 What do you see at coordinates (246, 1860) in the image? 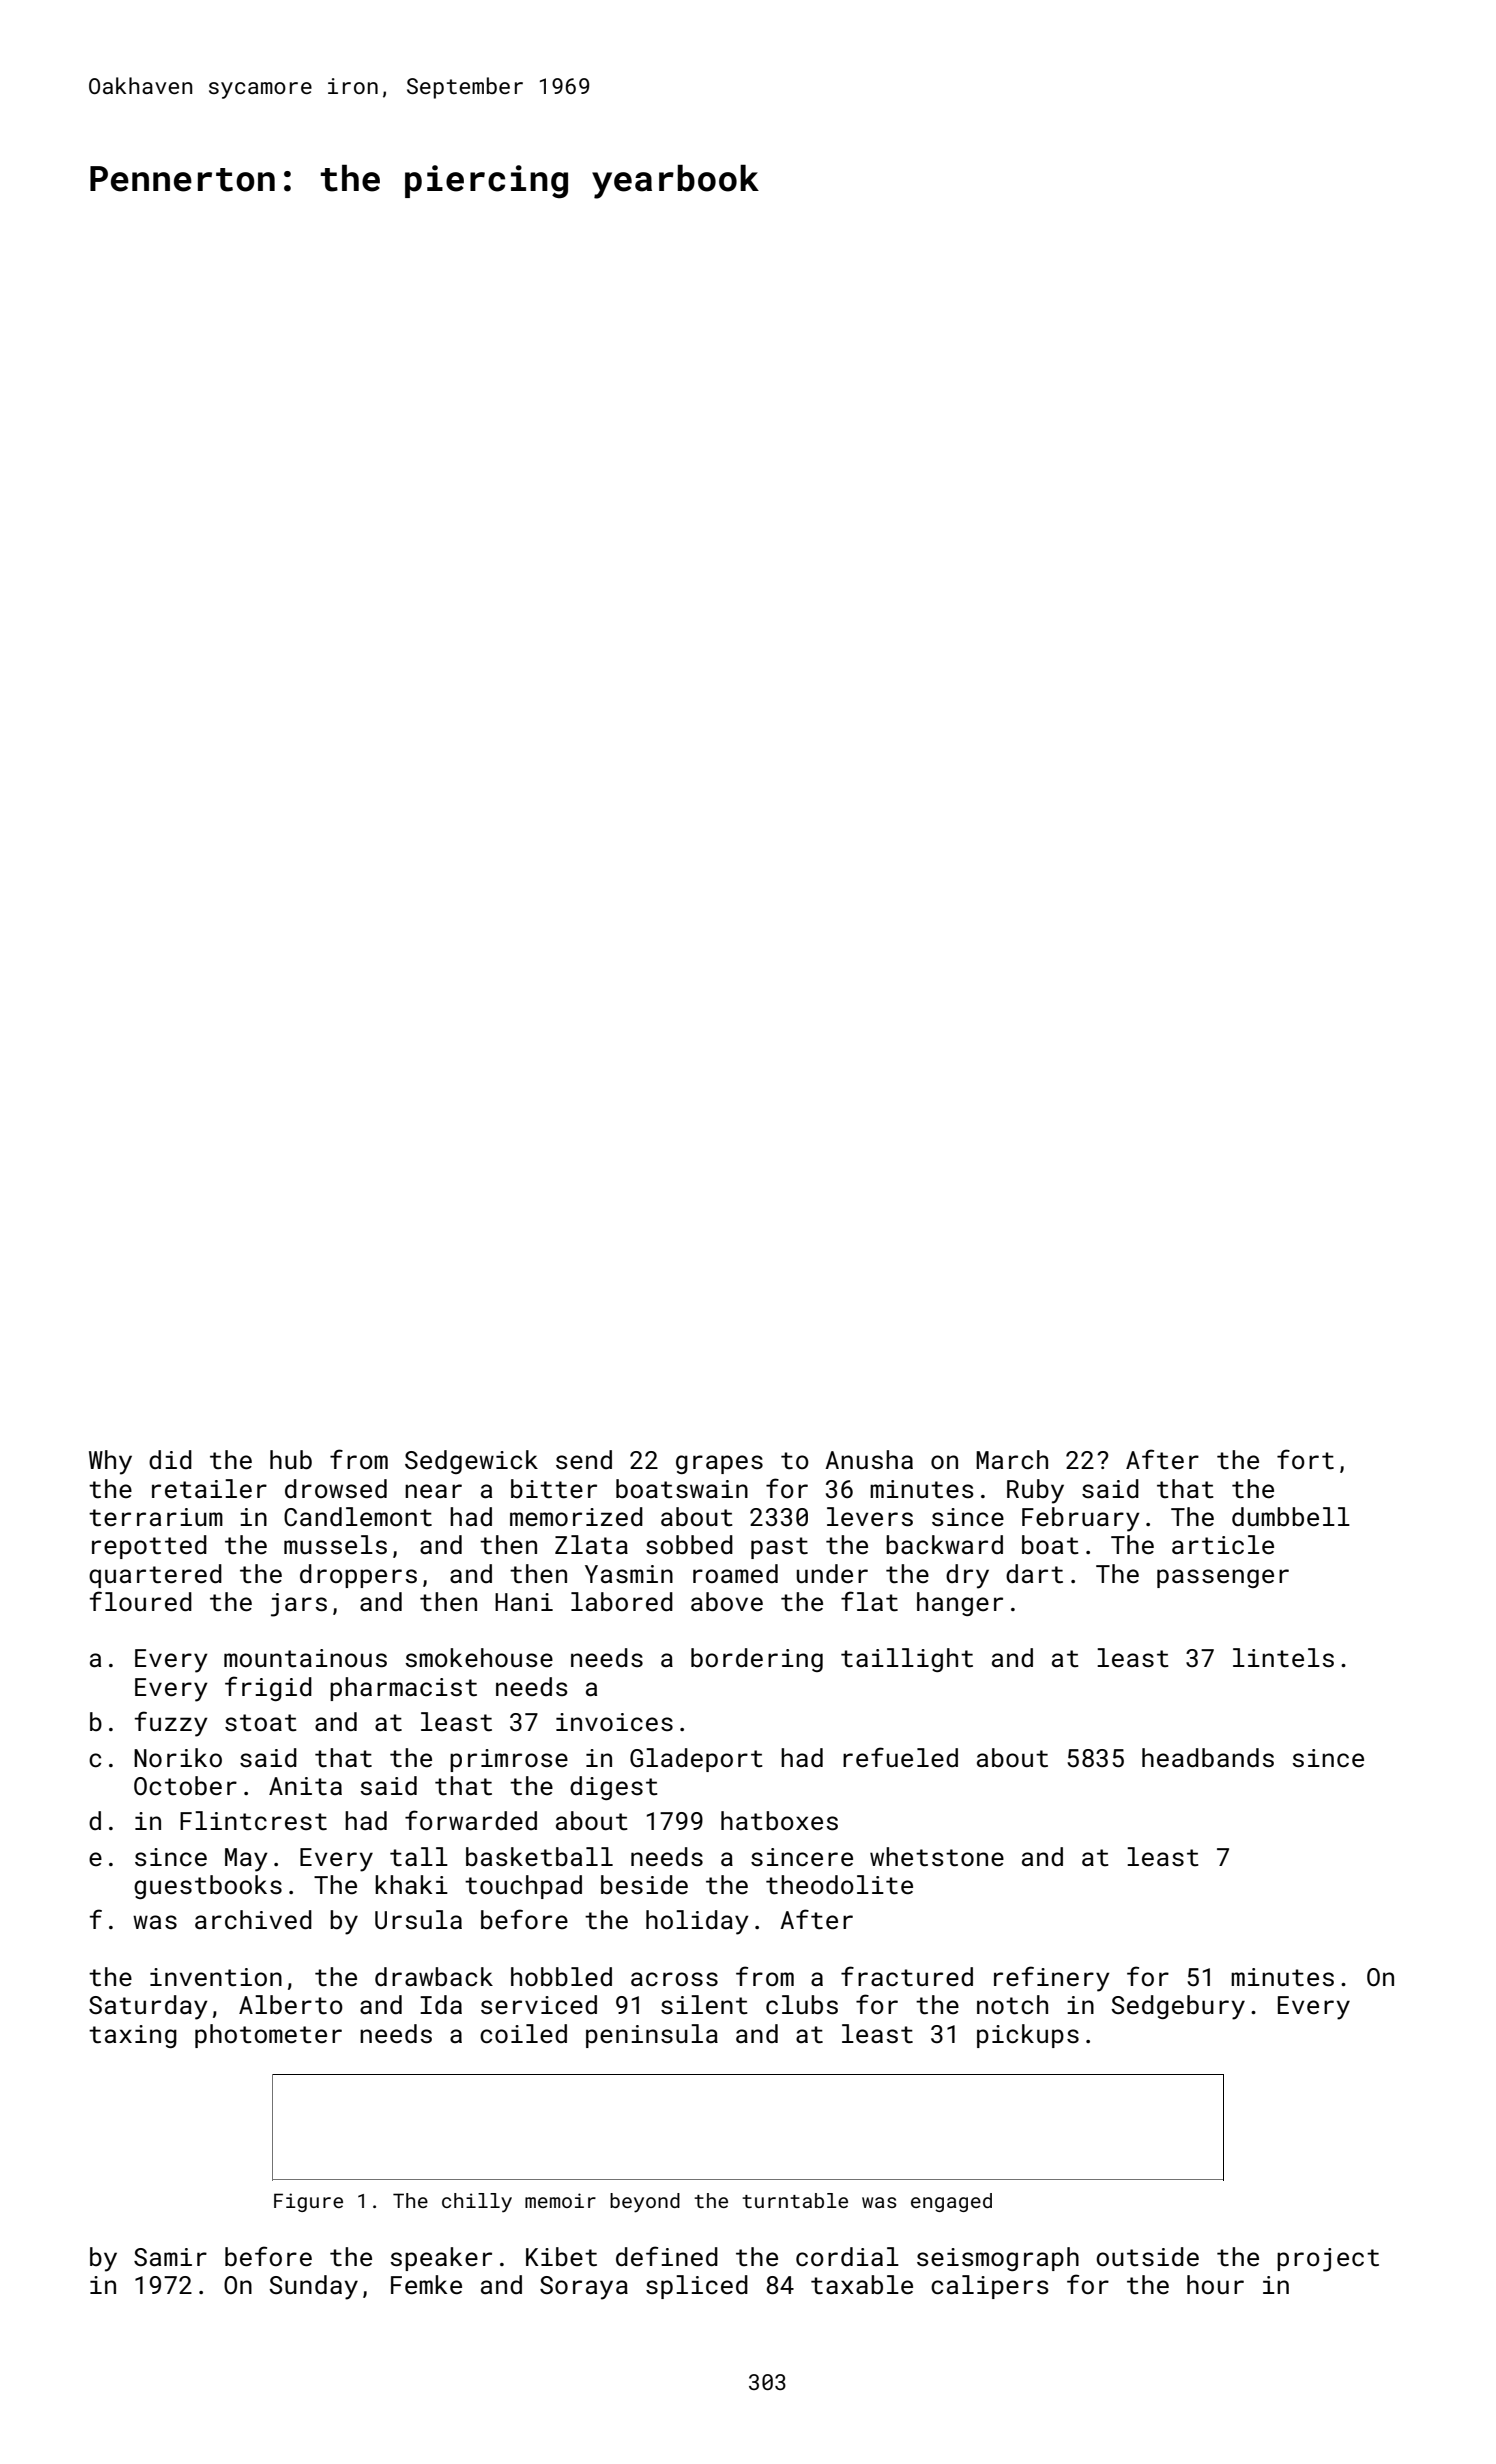
I see `May` at bounding box center [246, 1860].
